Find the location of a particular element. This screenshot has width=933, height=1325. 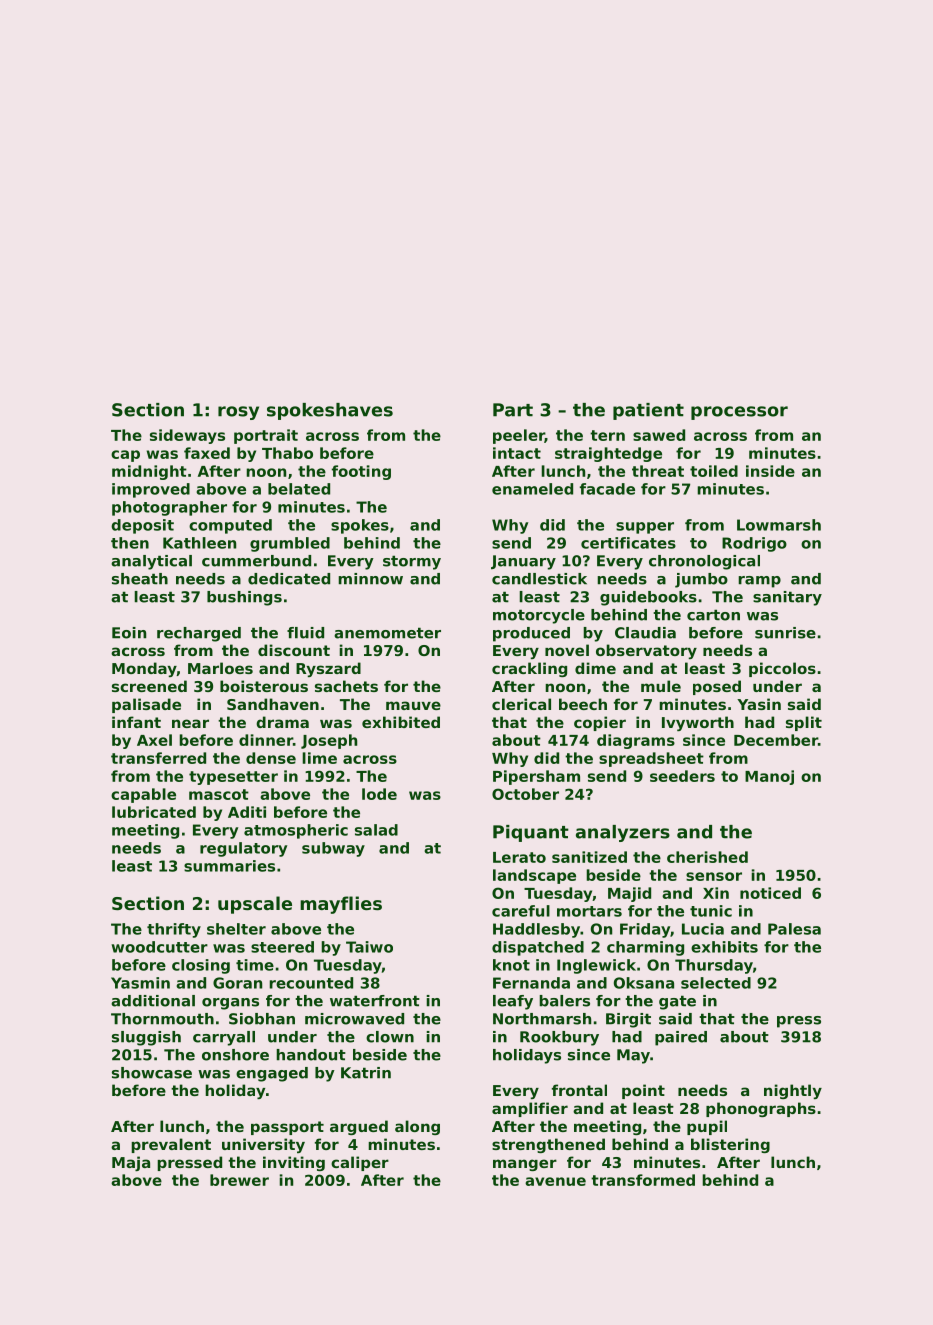

carton is located at coordinates (713, 615).
